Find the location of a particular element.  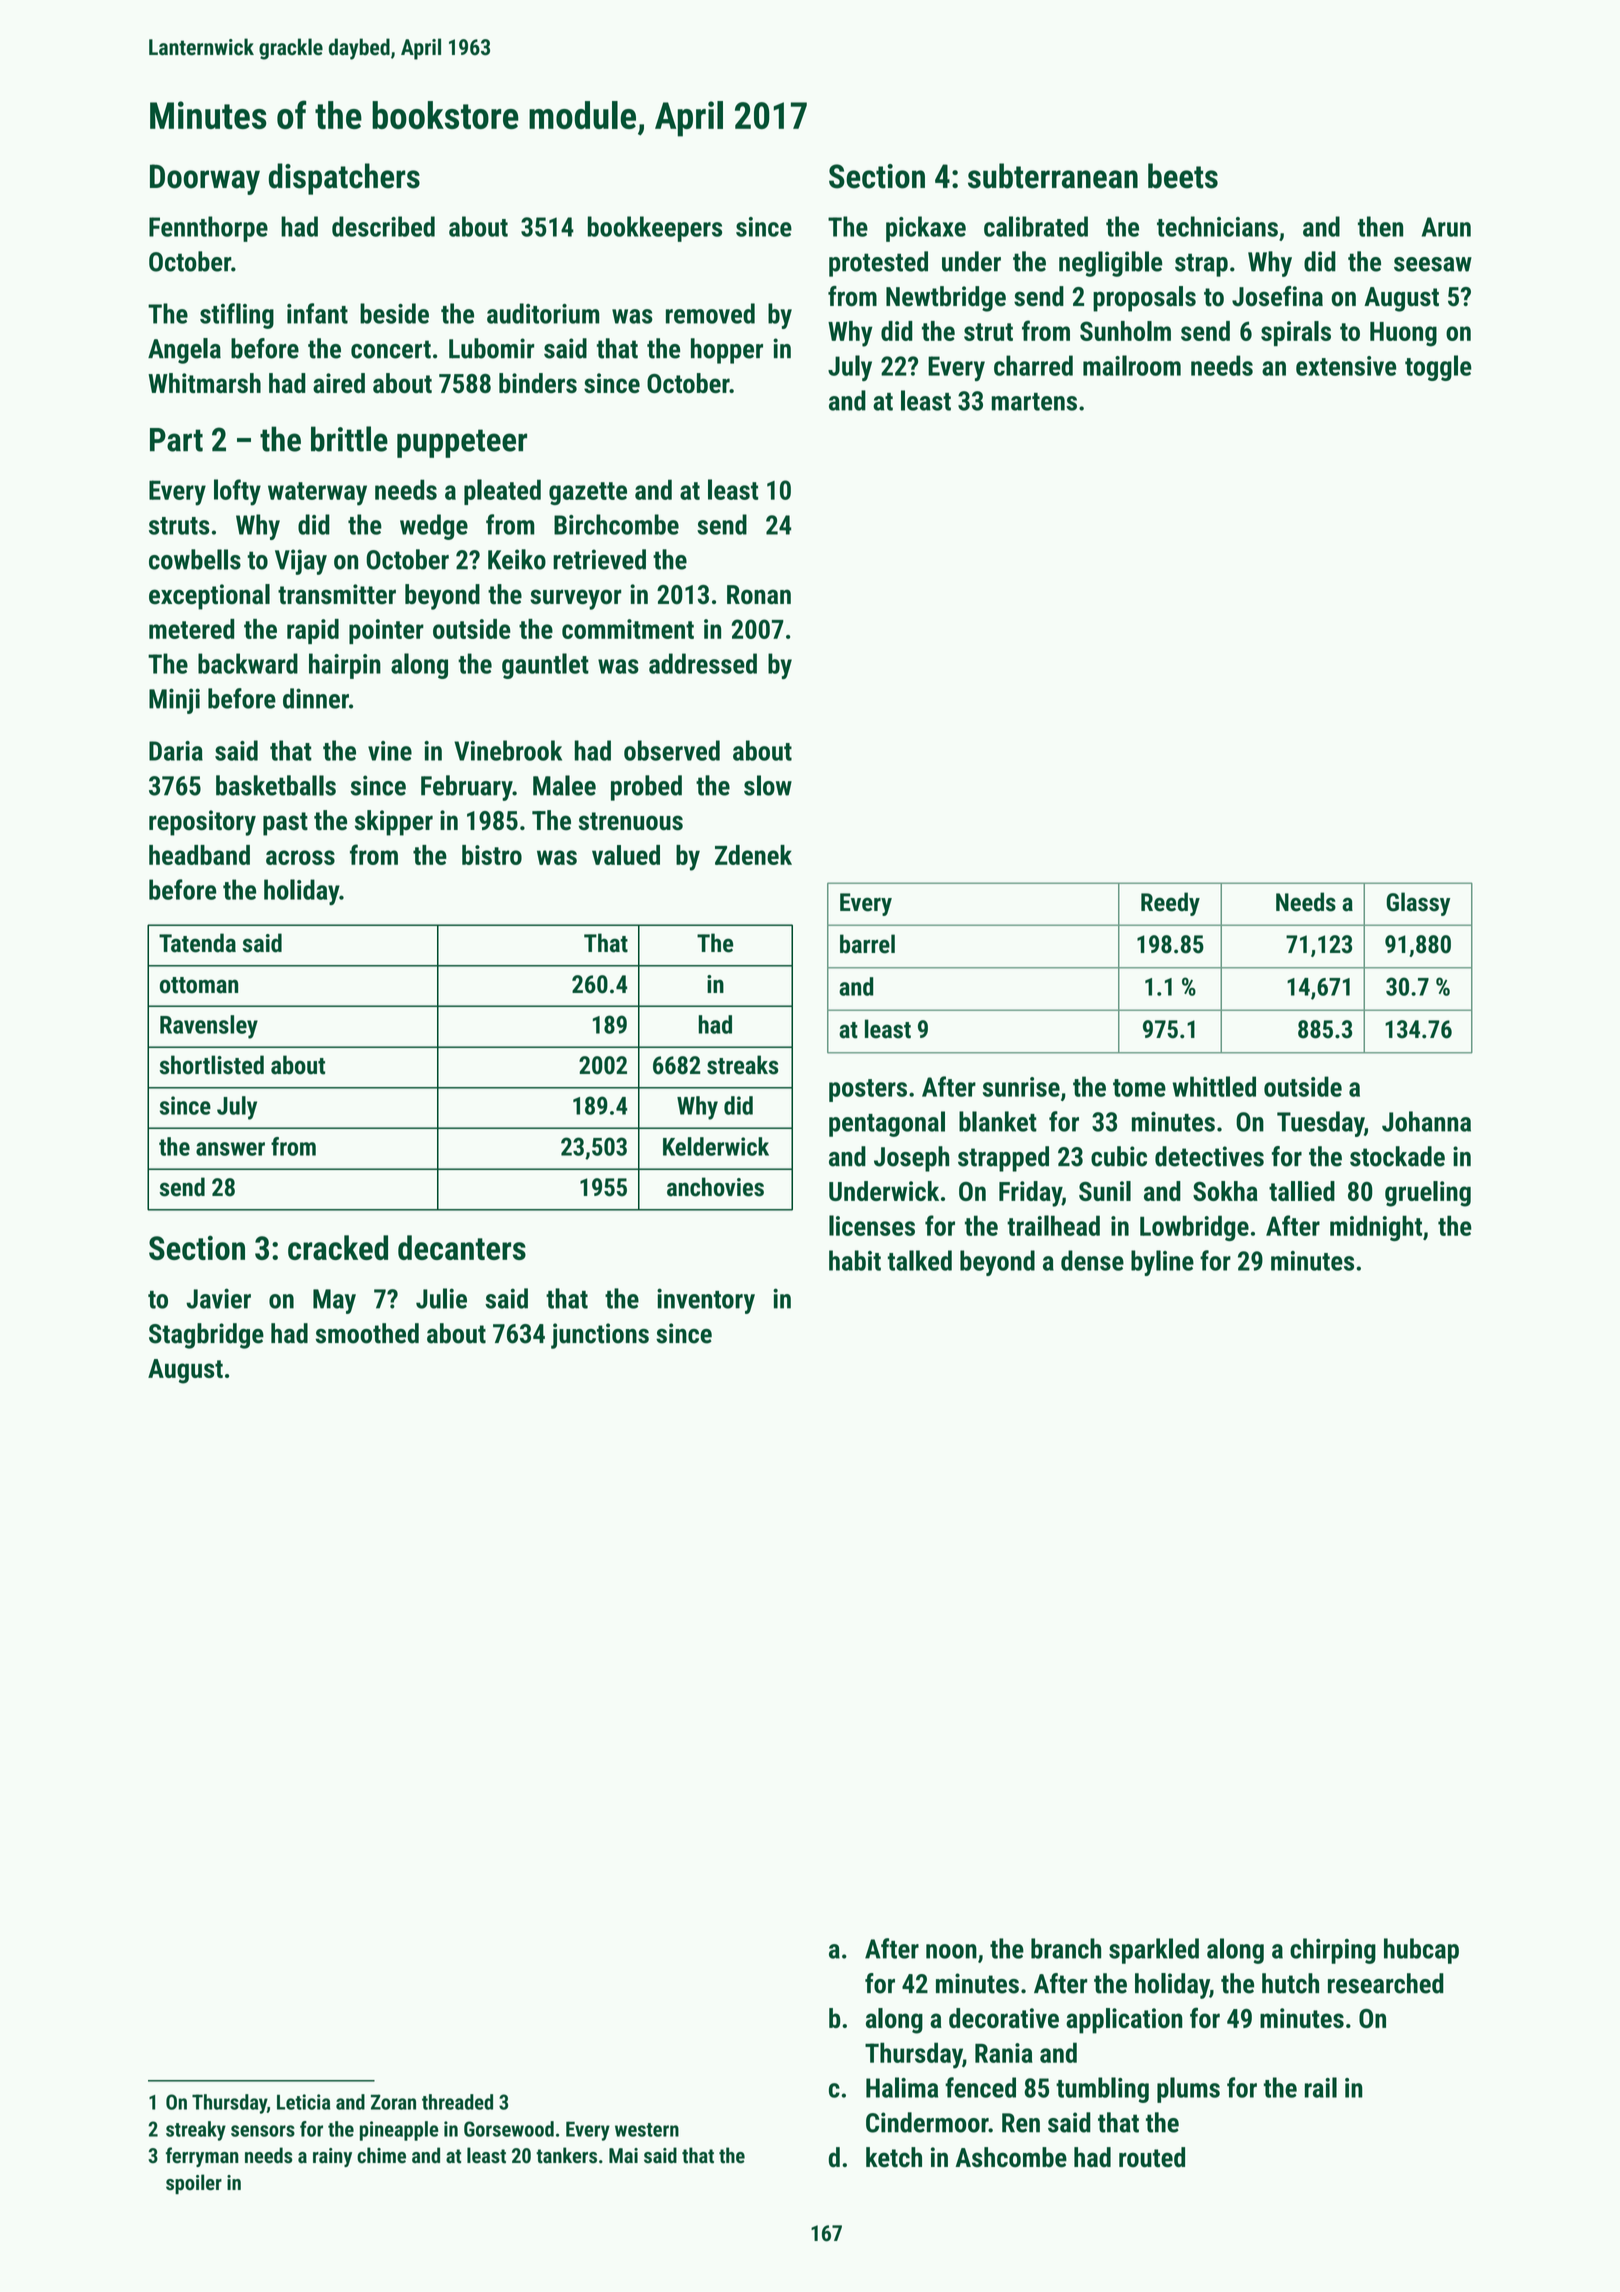

removed is located at coordinates (710, 313).
